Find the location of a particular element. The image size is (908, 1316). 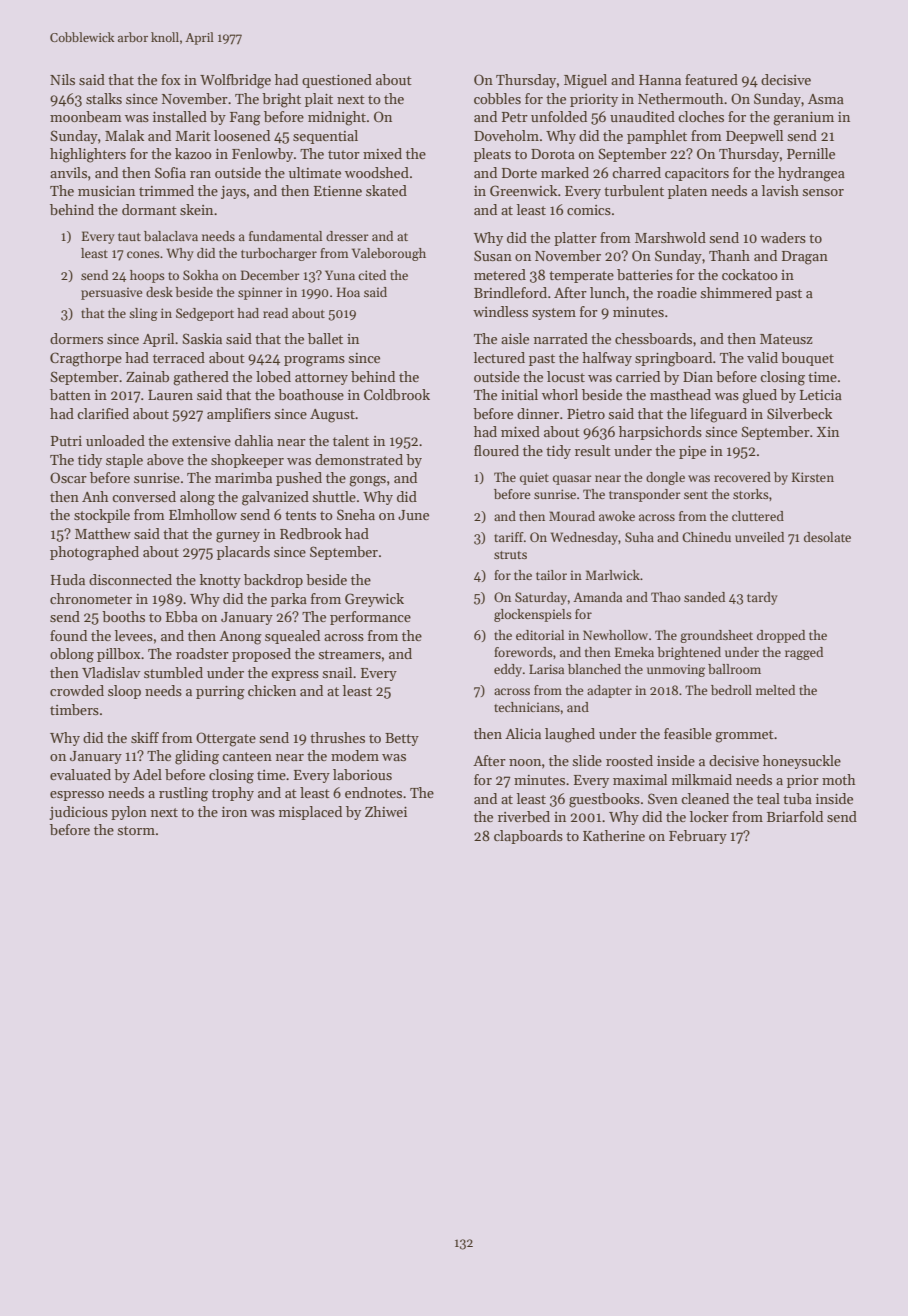

Kirsten is located at coordinates (813, 477).
